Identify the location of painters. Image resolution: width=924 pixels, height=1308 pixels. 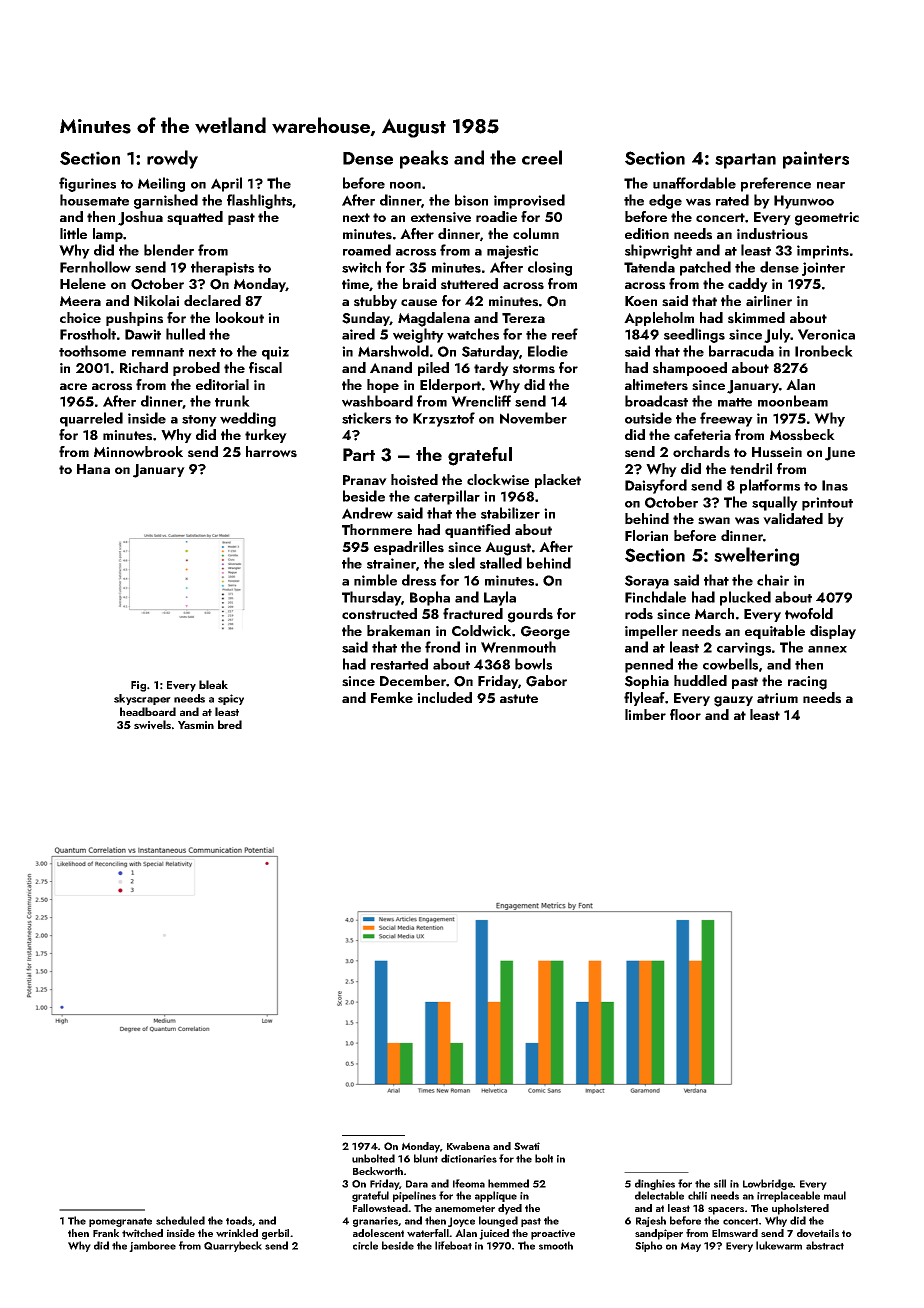
(816, 160).
